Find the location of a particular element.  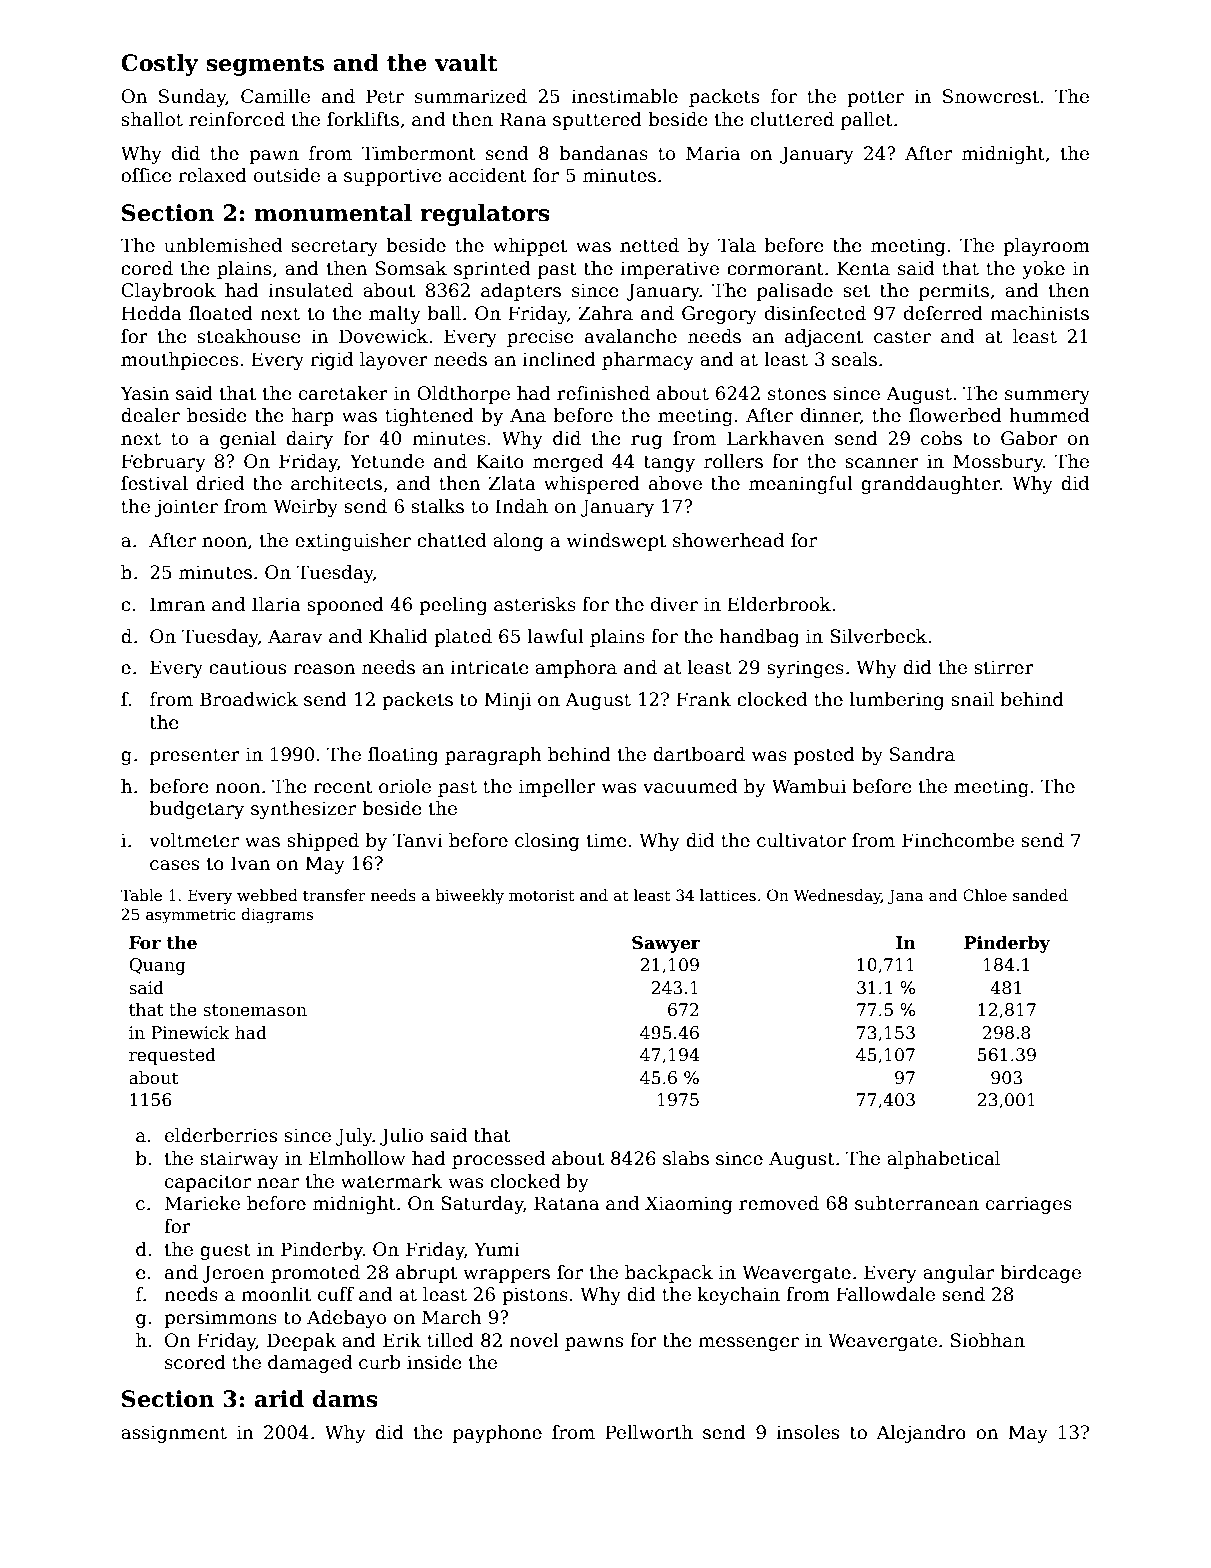

dams is located at coordinates (345, 1399).
